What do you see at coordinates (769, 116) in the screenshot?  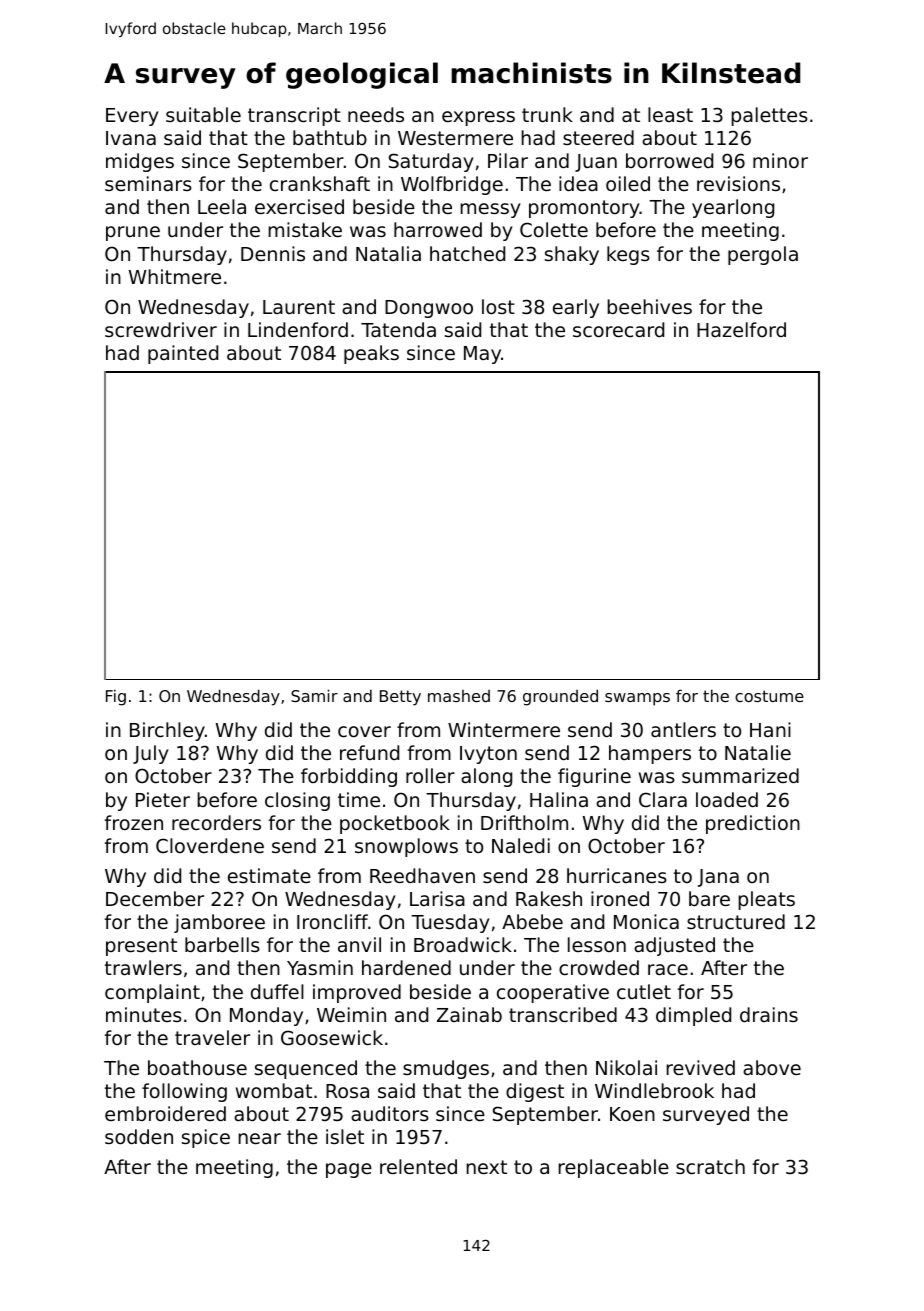 I see `palettes` at bounding box center [769, 116].
